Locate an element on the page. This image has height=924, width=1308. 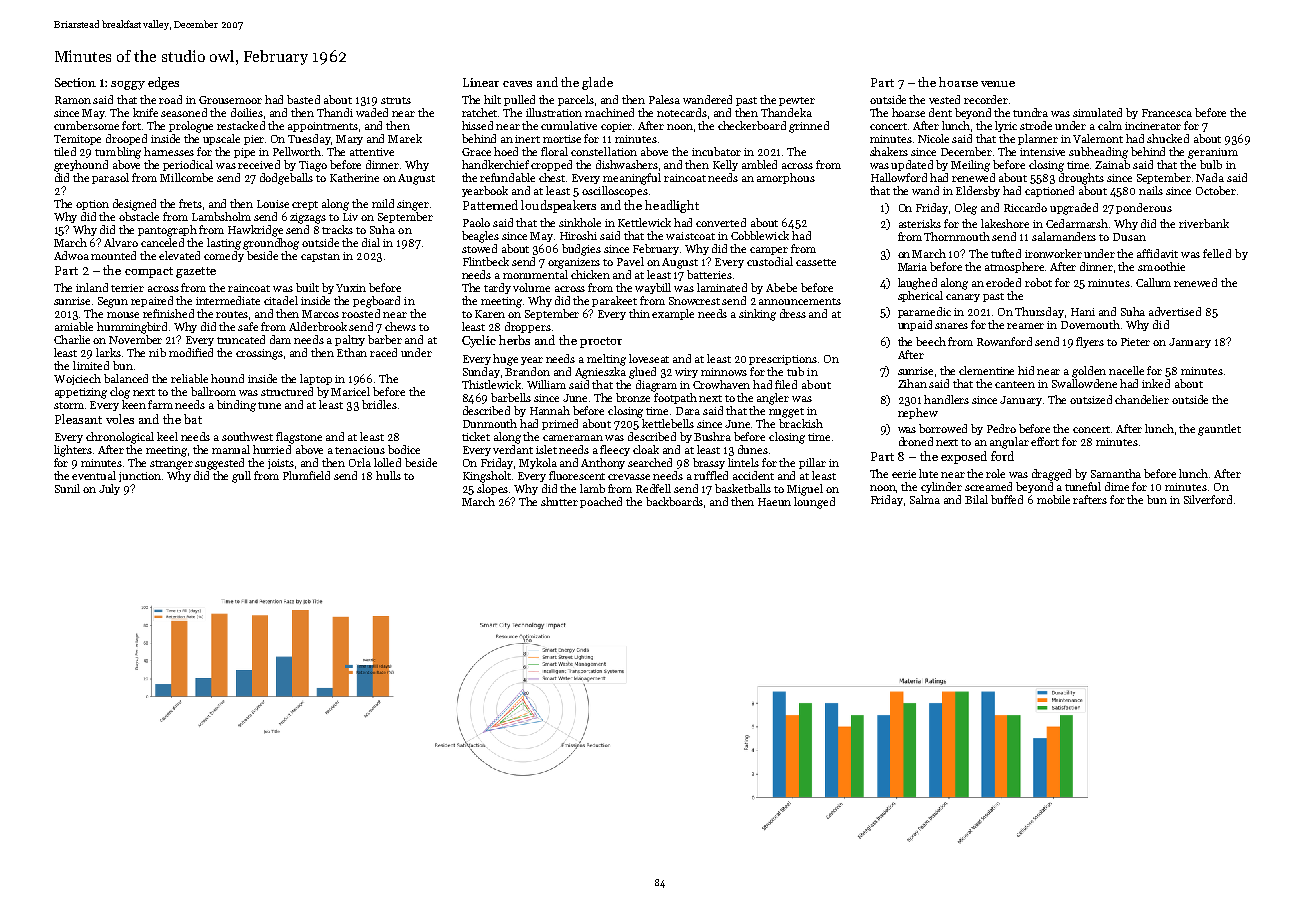
option is located at coordinates (92, 205).
